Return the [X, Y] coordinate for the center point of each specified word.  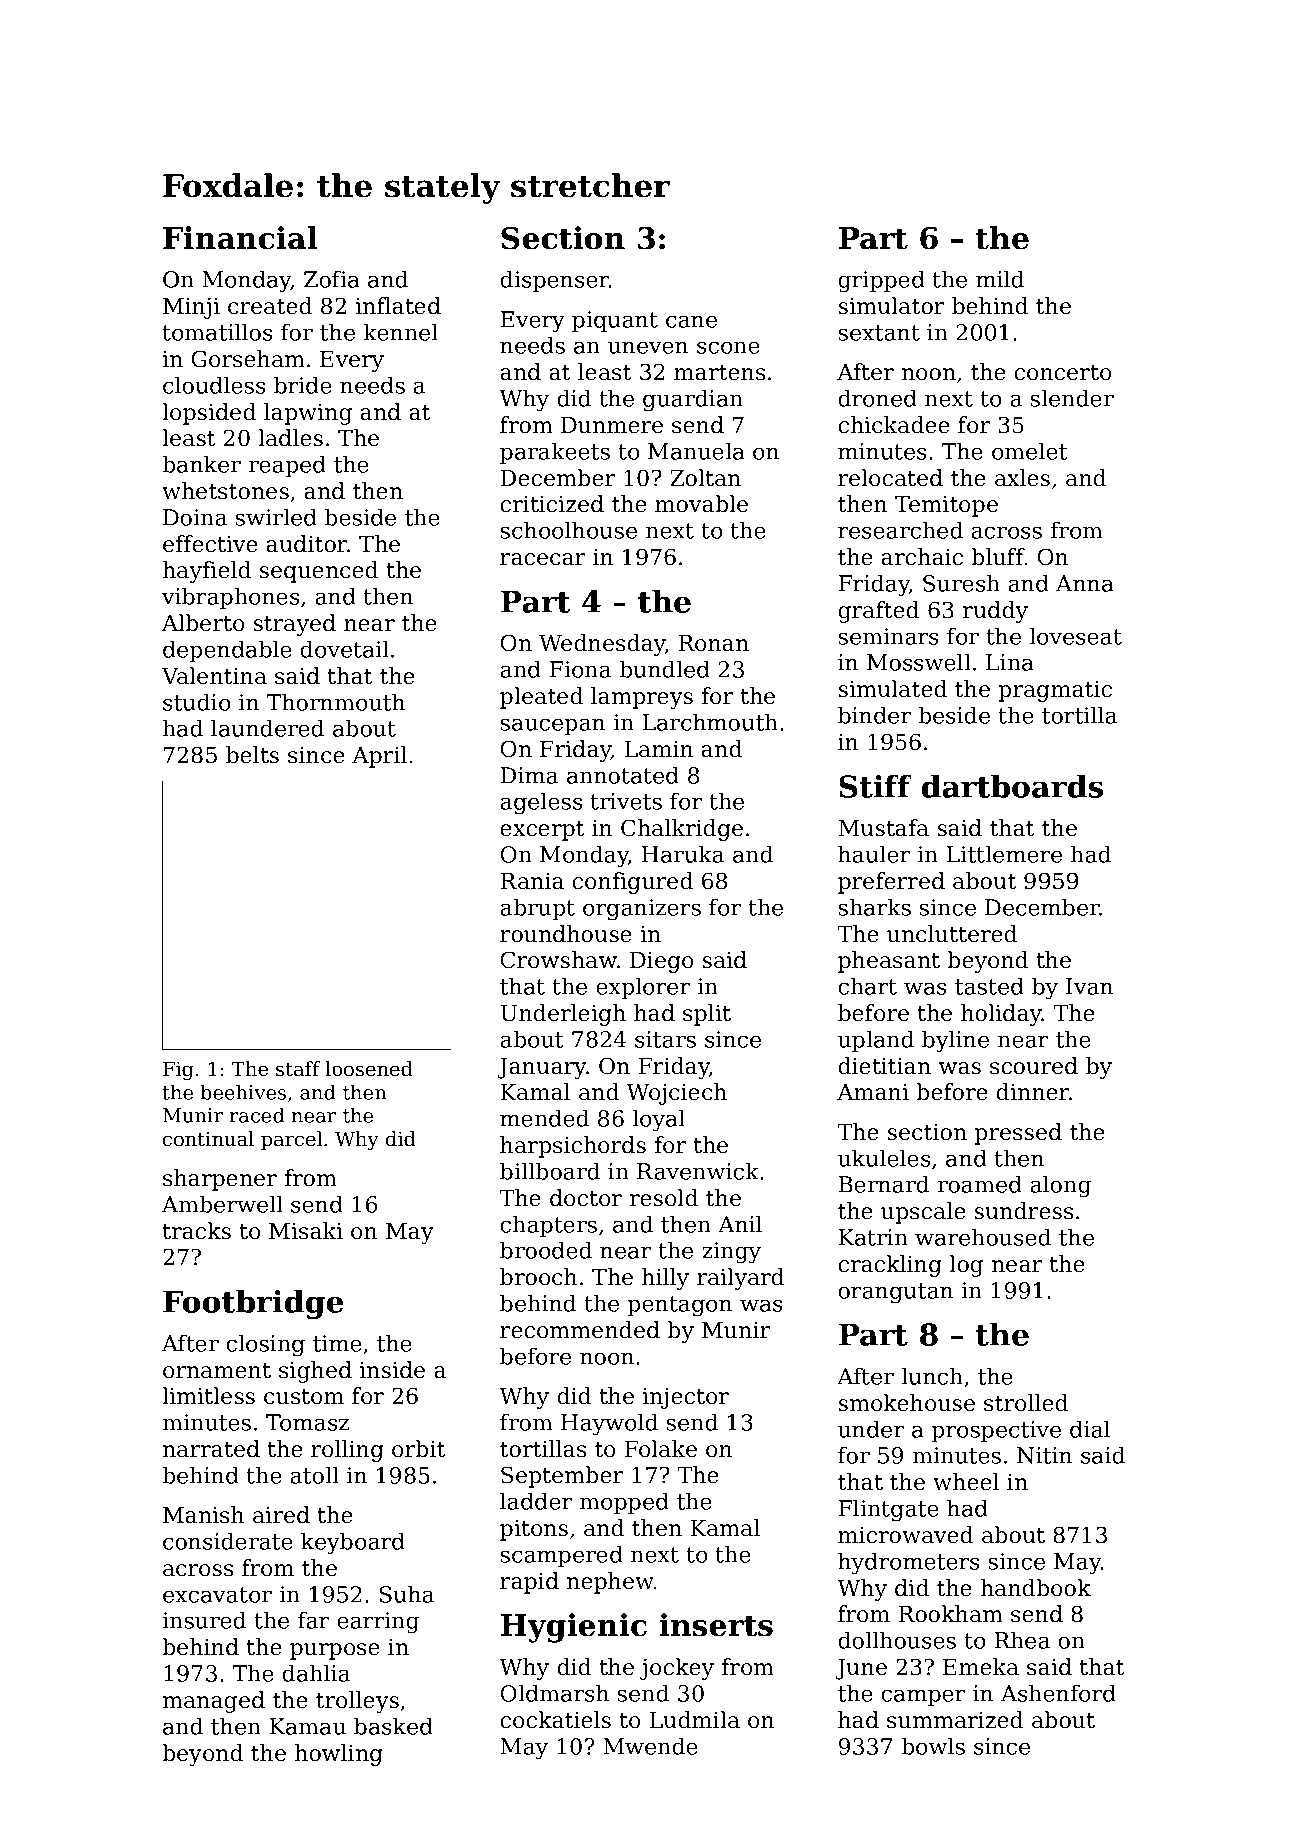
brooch [538, 1277]
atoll [314, 1475]
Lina [1010, 662]
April [379, 757]
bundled [664, 669]
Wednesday [602, 645]
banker [201, 464]
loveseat [1075, 636]
